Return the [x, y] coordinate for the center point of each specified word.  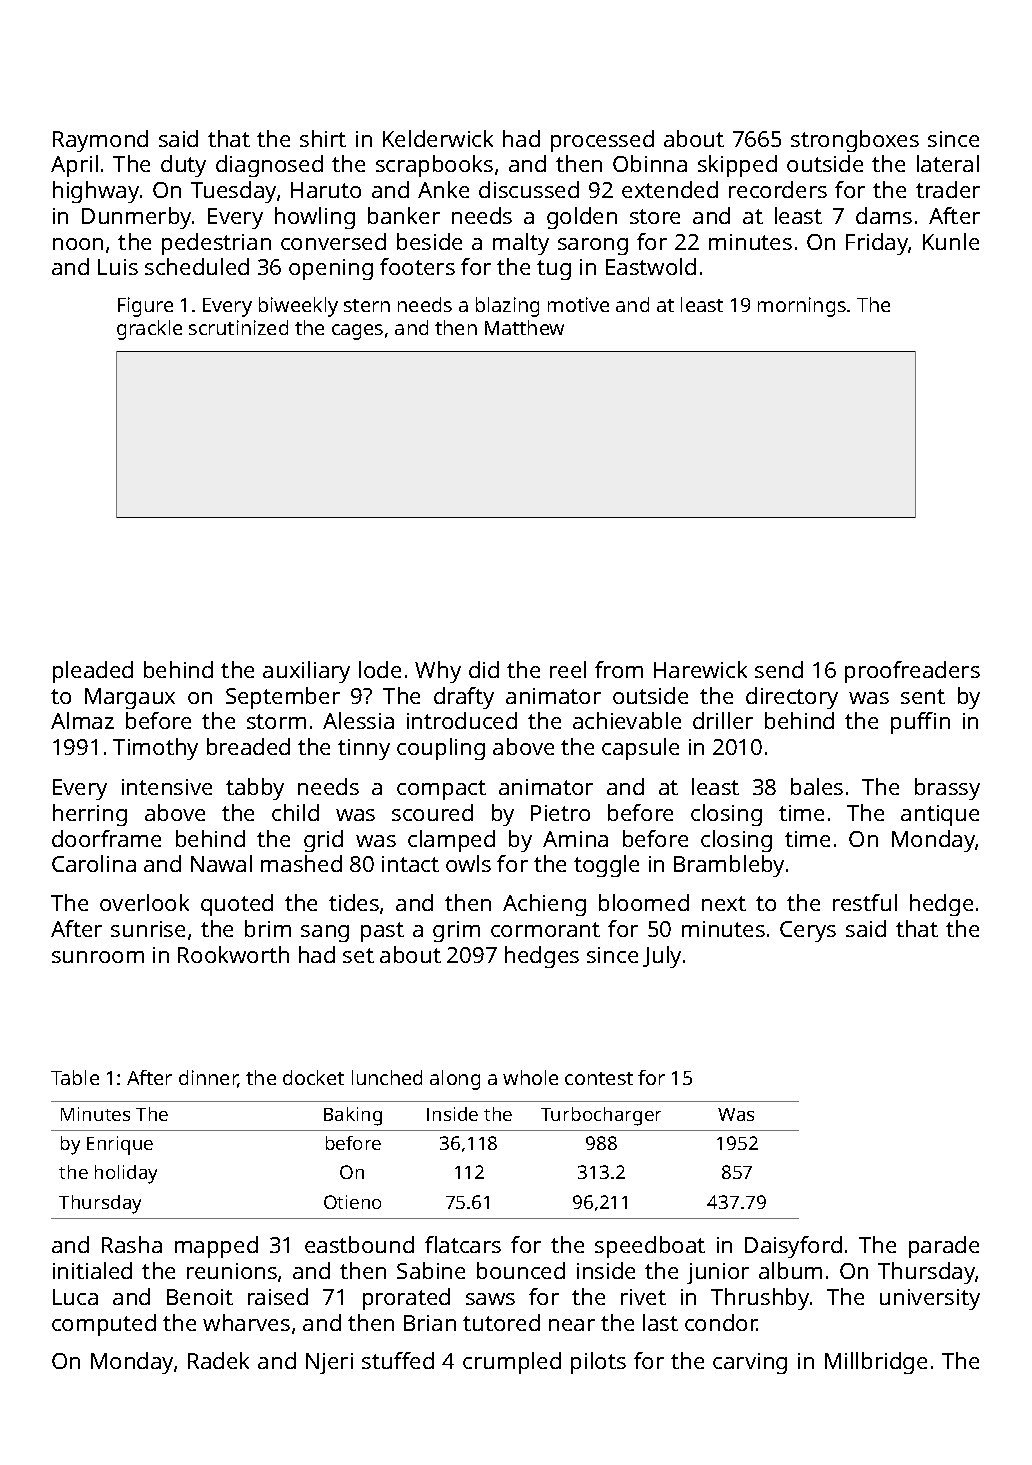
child [295, 812]
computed [104, 1325]
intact [410, 864]
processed [602, 141]
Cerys [808, 931]
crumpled [512, 1363]
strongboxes [855, 141]
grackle [149, 330]
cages [357, 332]
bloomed [644, 902]
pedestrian [216, 244]
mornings [802, 307]
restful [865, 902]
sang [325, 933]
